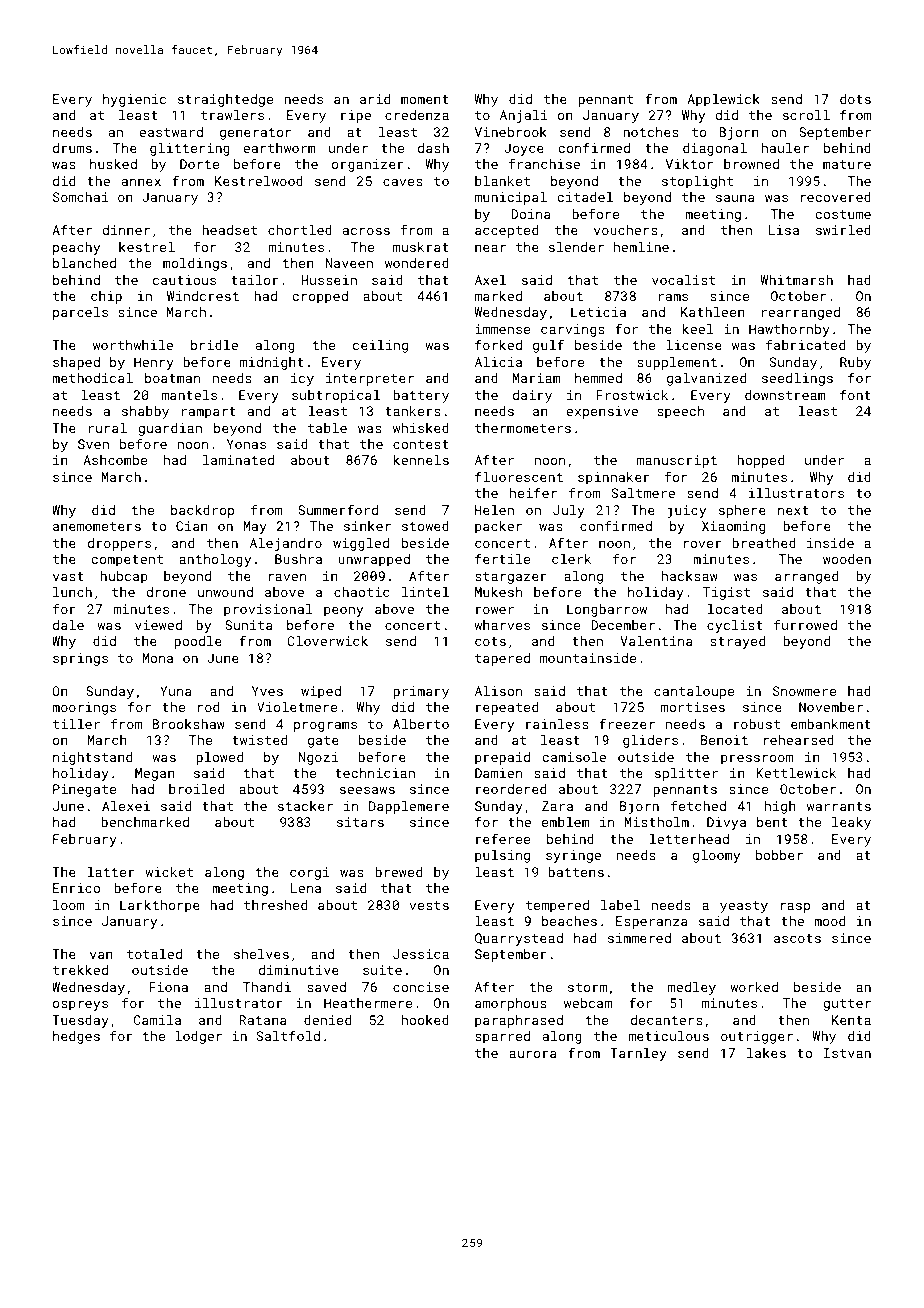 This document has width=924, height=1308. I want to click on kennels, so click(421, 460).
